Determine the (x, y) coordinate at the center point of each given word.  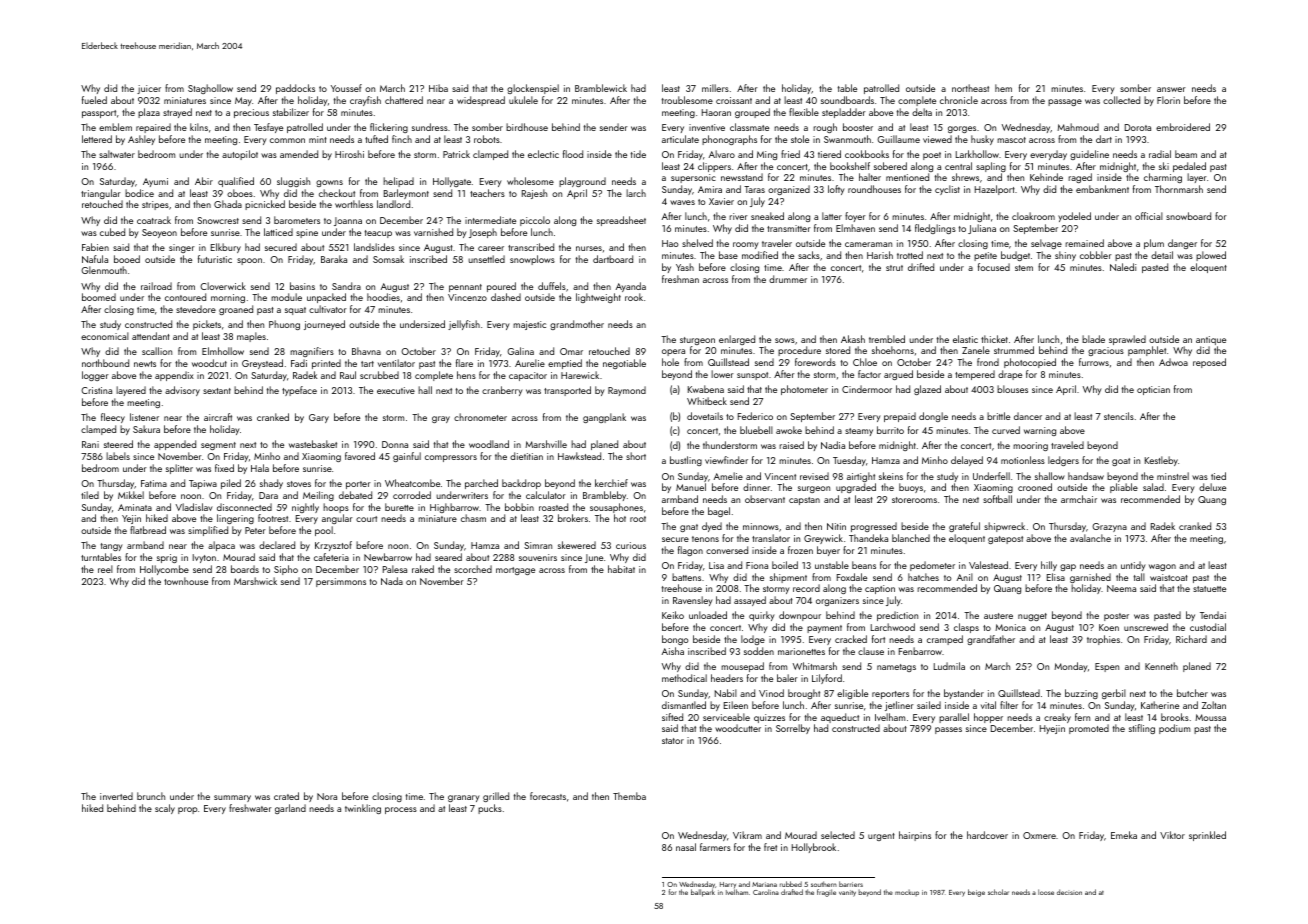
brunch (151, 796)
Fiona (757, 565)
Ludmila (949, 666)
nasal (686, 847)
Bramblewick (601, 88)
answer (1171, 89)
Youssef (346, 88)
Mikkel (131, 495)
